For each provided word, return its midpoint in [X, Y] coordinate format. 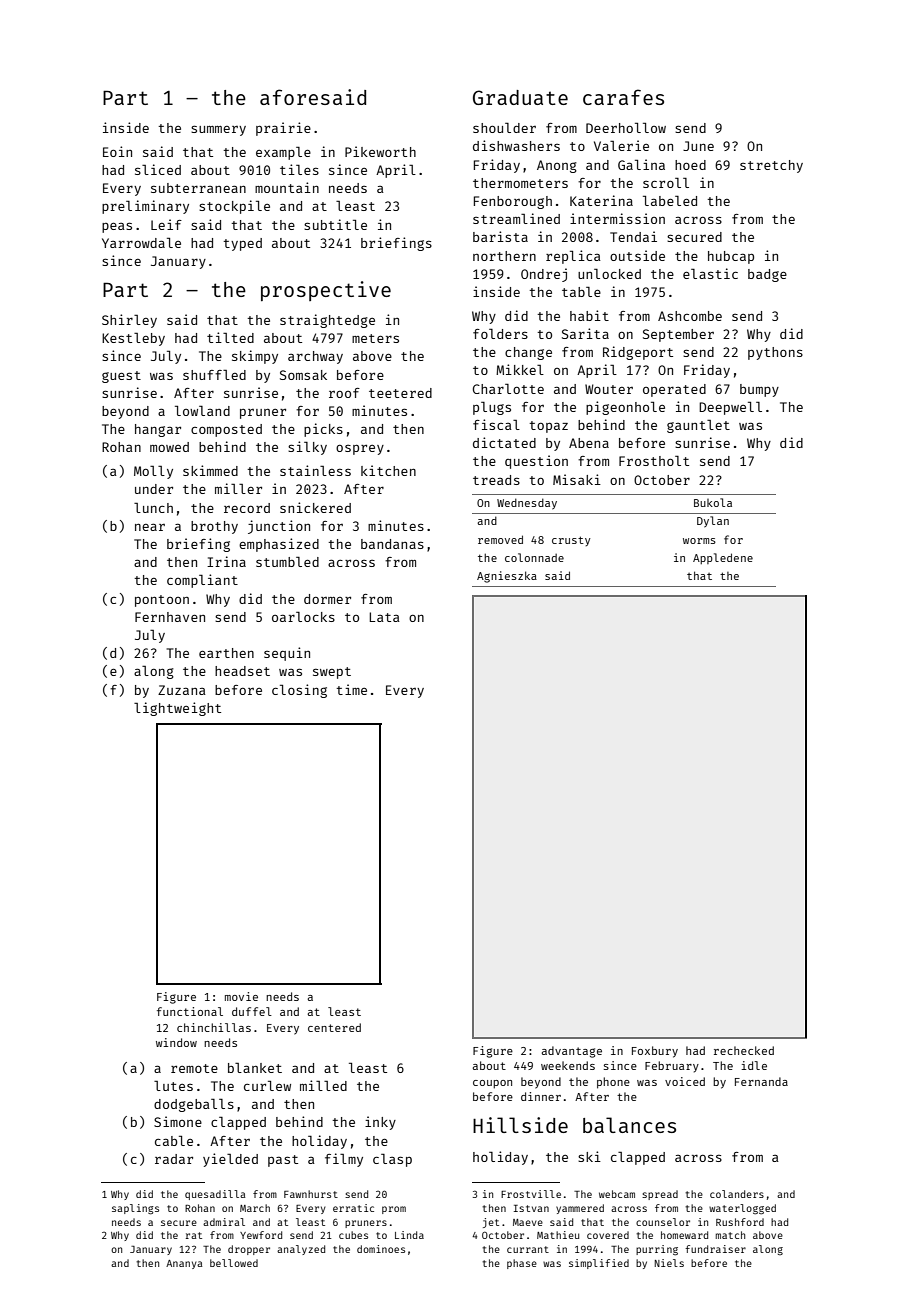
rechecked [744, 1050]
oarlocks [303, 616]
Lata [384, 617]
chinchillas [214, 1027]
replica [573, 257]
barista [500, 236]
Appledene [723, 558]
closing [299, 691]
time [351, 689]
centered [334, 1027]
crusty [571, 541]
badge [767, 275]
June [698, 146]
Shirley [129, 321]
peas [117, 227]
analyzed [301, 1250]
